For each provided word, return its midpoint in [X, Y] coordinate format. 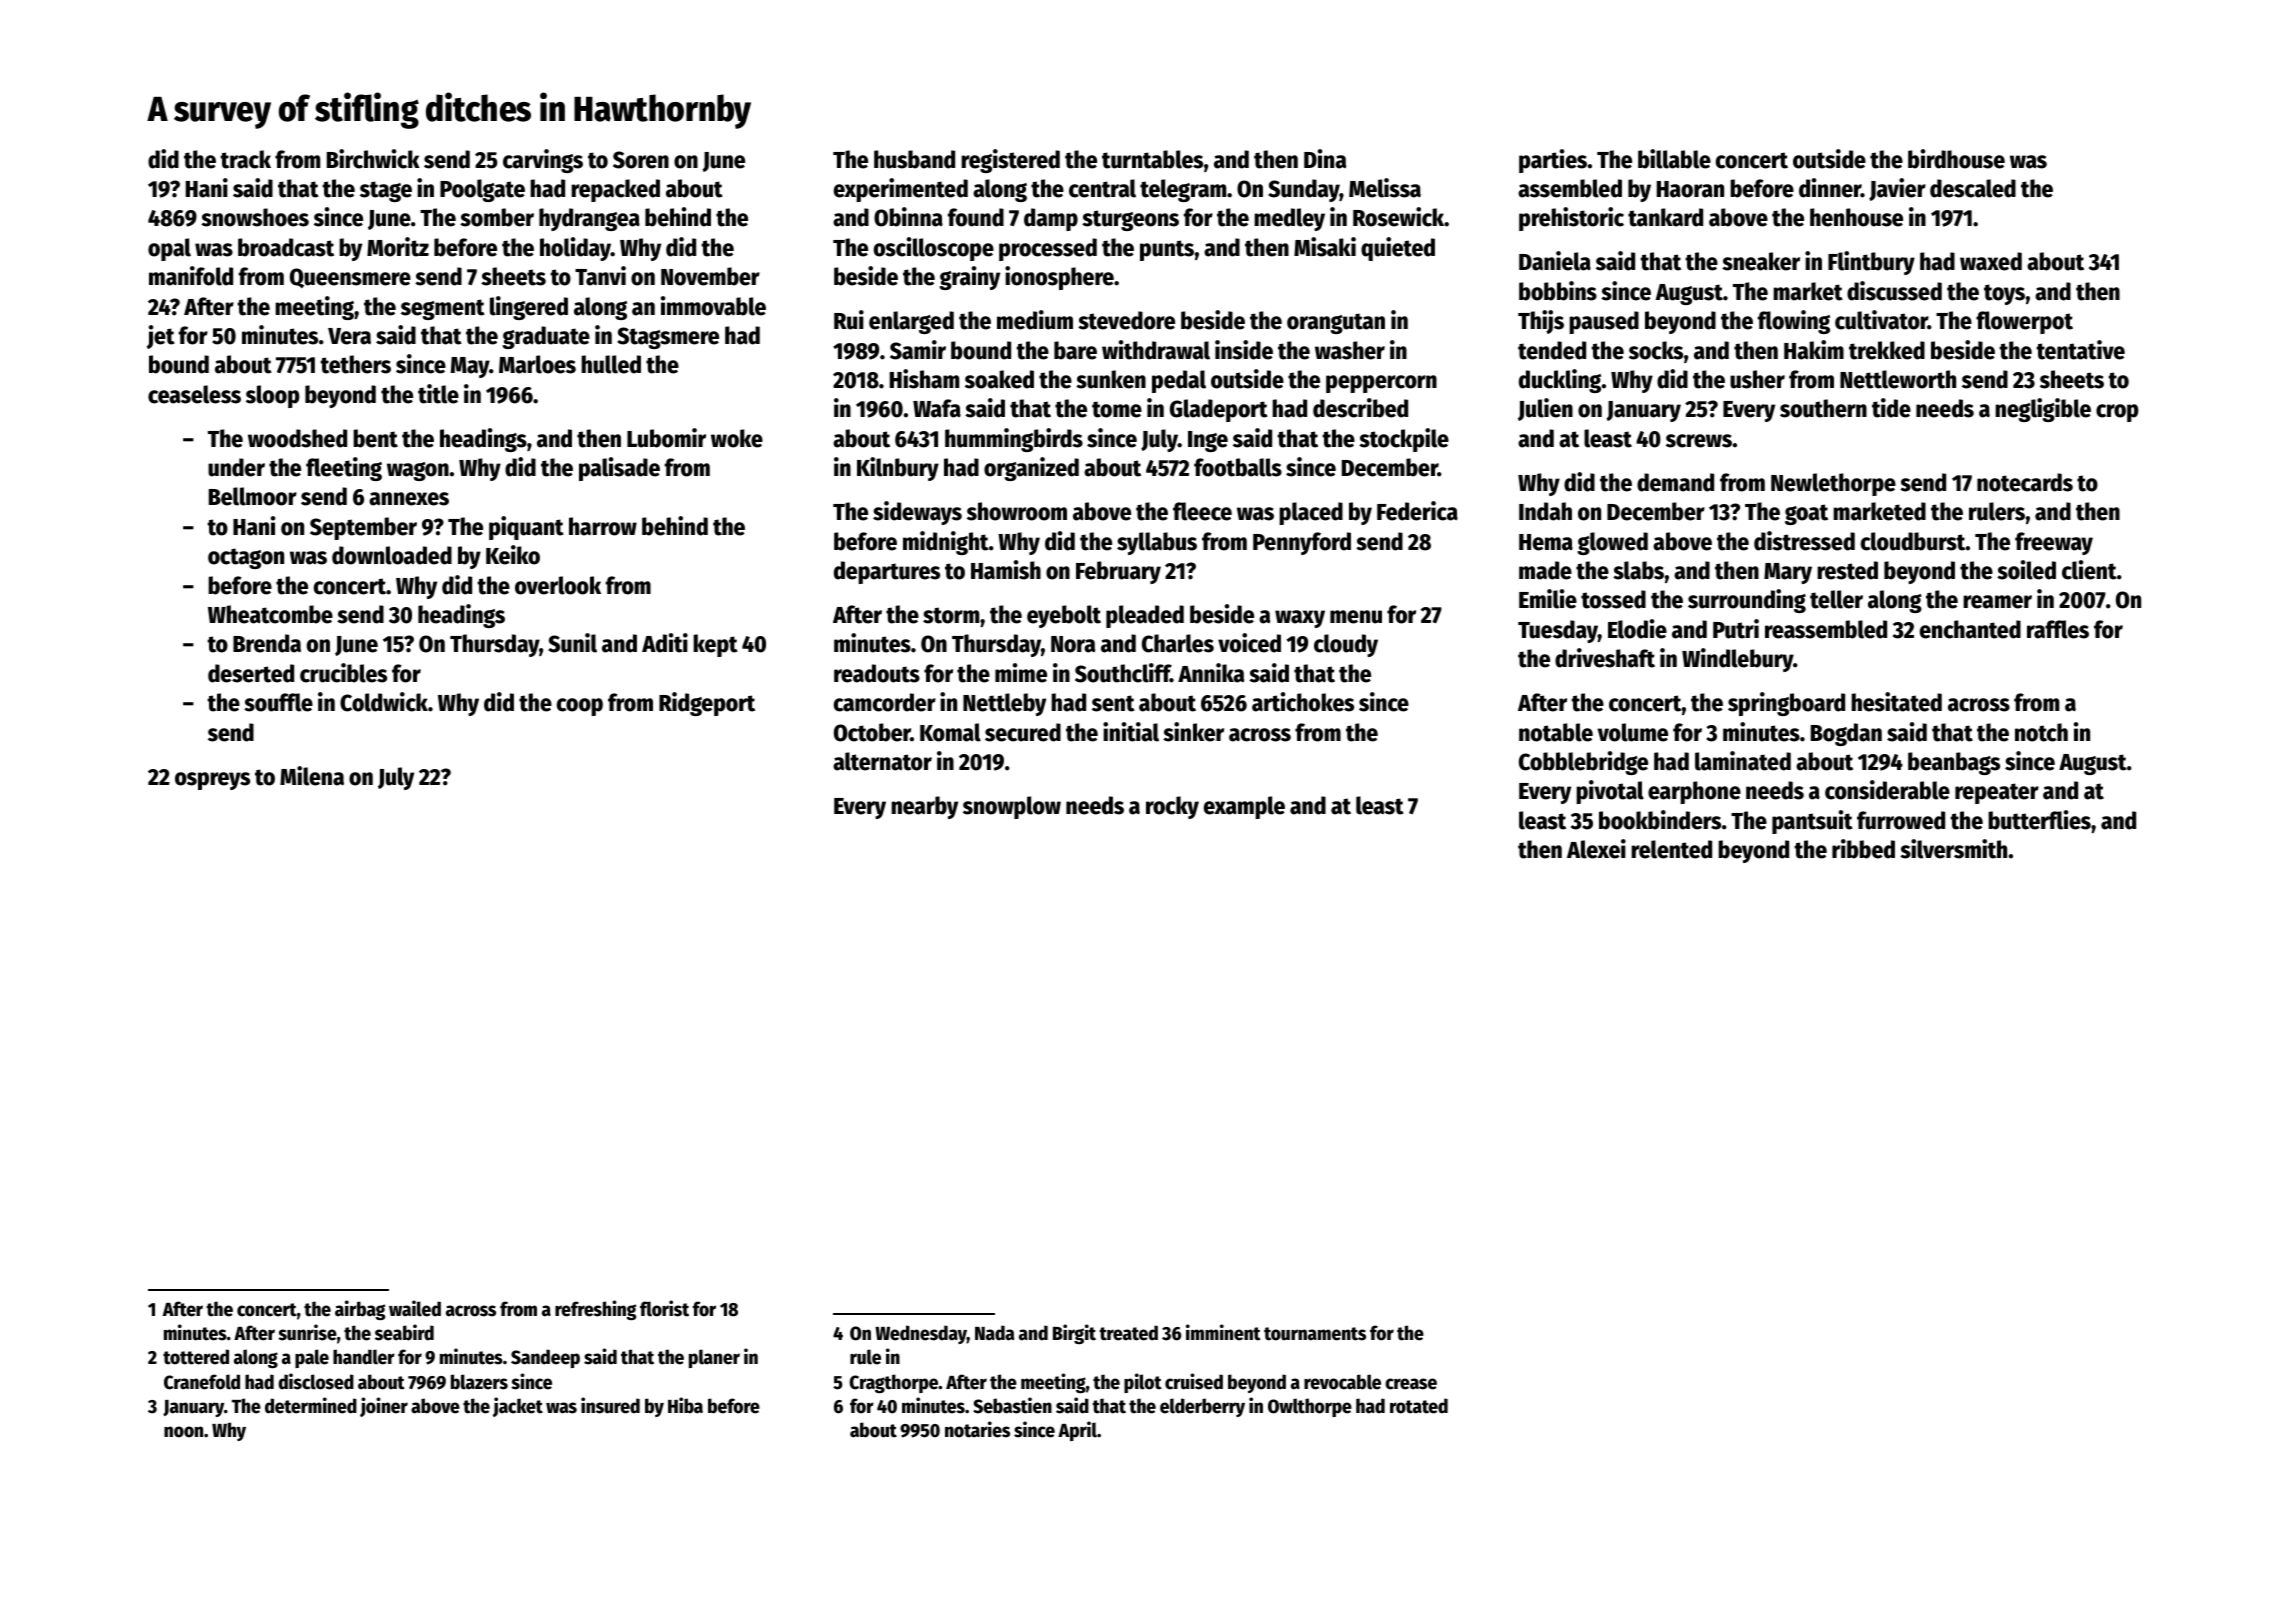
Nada [995, 1333]
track [245, 159]
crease [1411, 1384]
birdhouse [1956, 159]
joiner [384, 1407]
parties [1553, 161]
